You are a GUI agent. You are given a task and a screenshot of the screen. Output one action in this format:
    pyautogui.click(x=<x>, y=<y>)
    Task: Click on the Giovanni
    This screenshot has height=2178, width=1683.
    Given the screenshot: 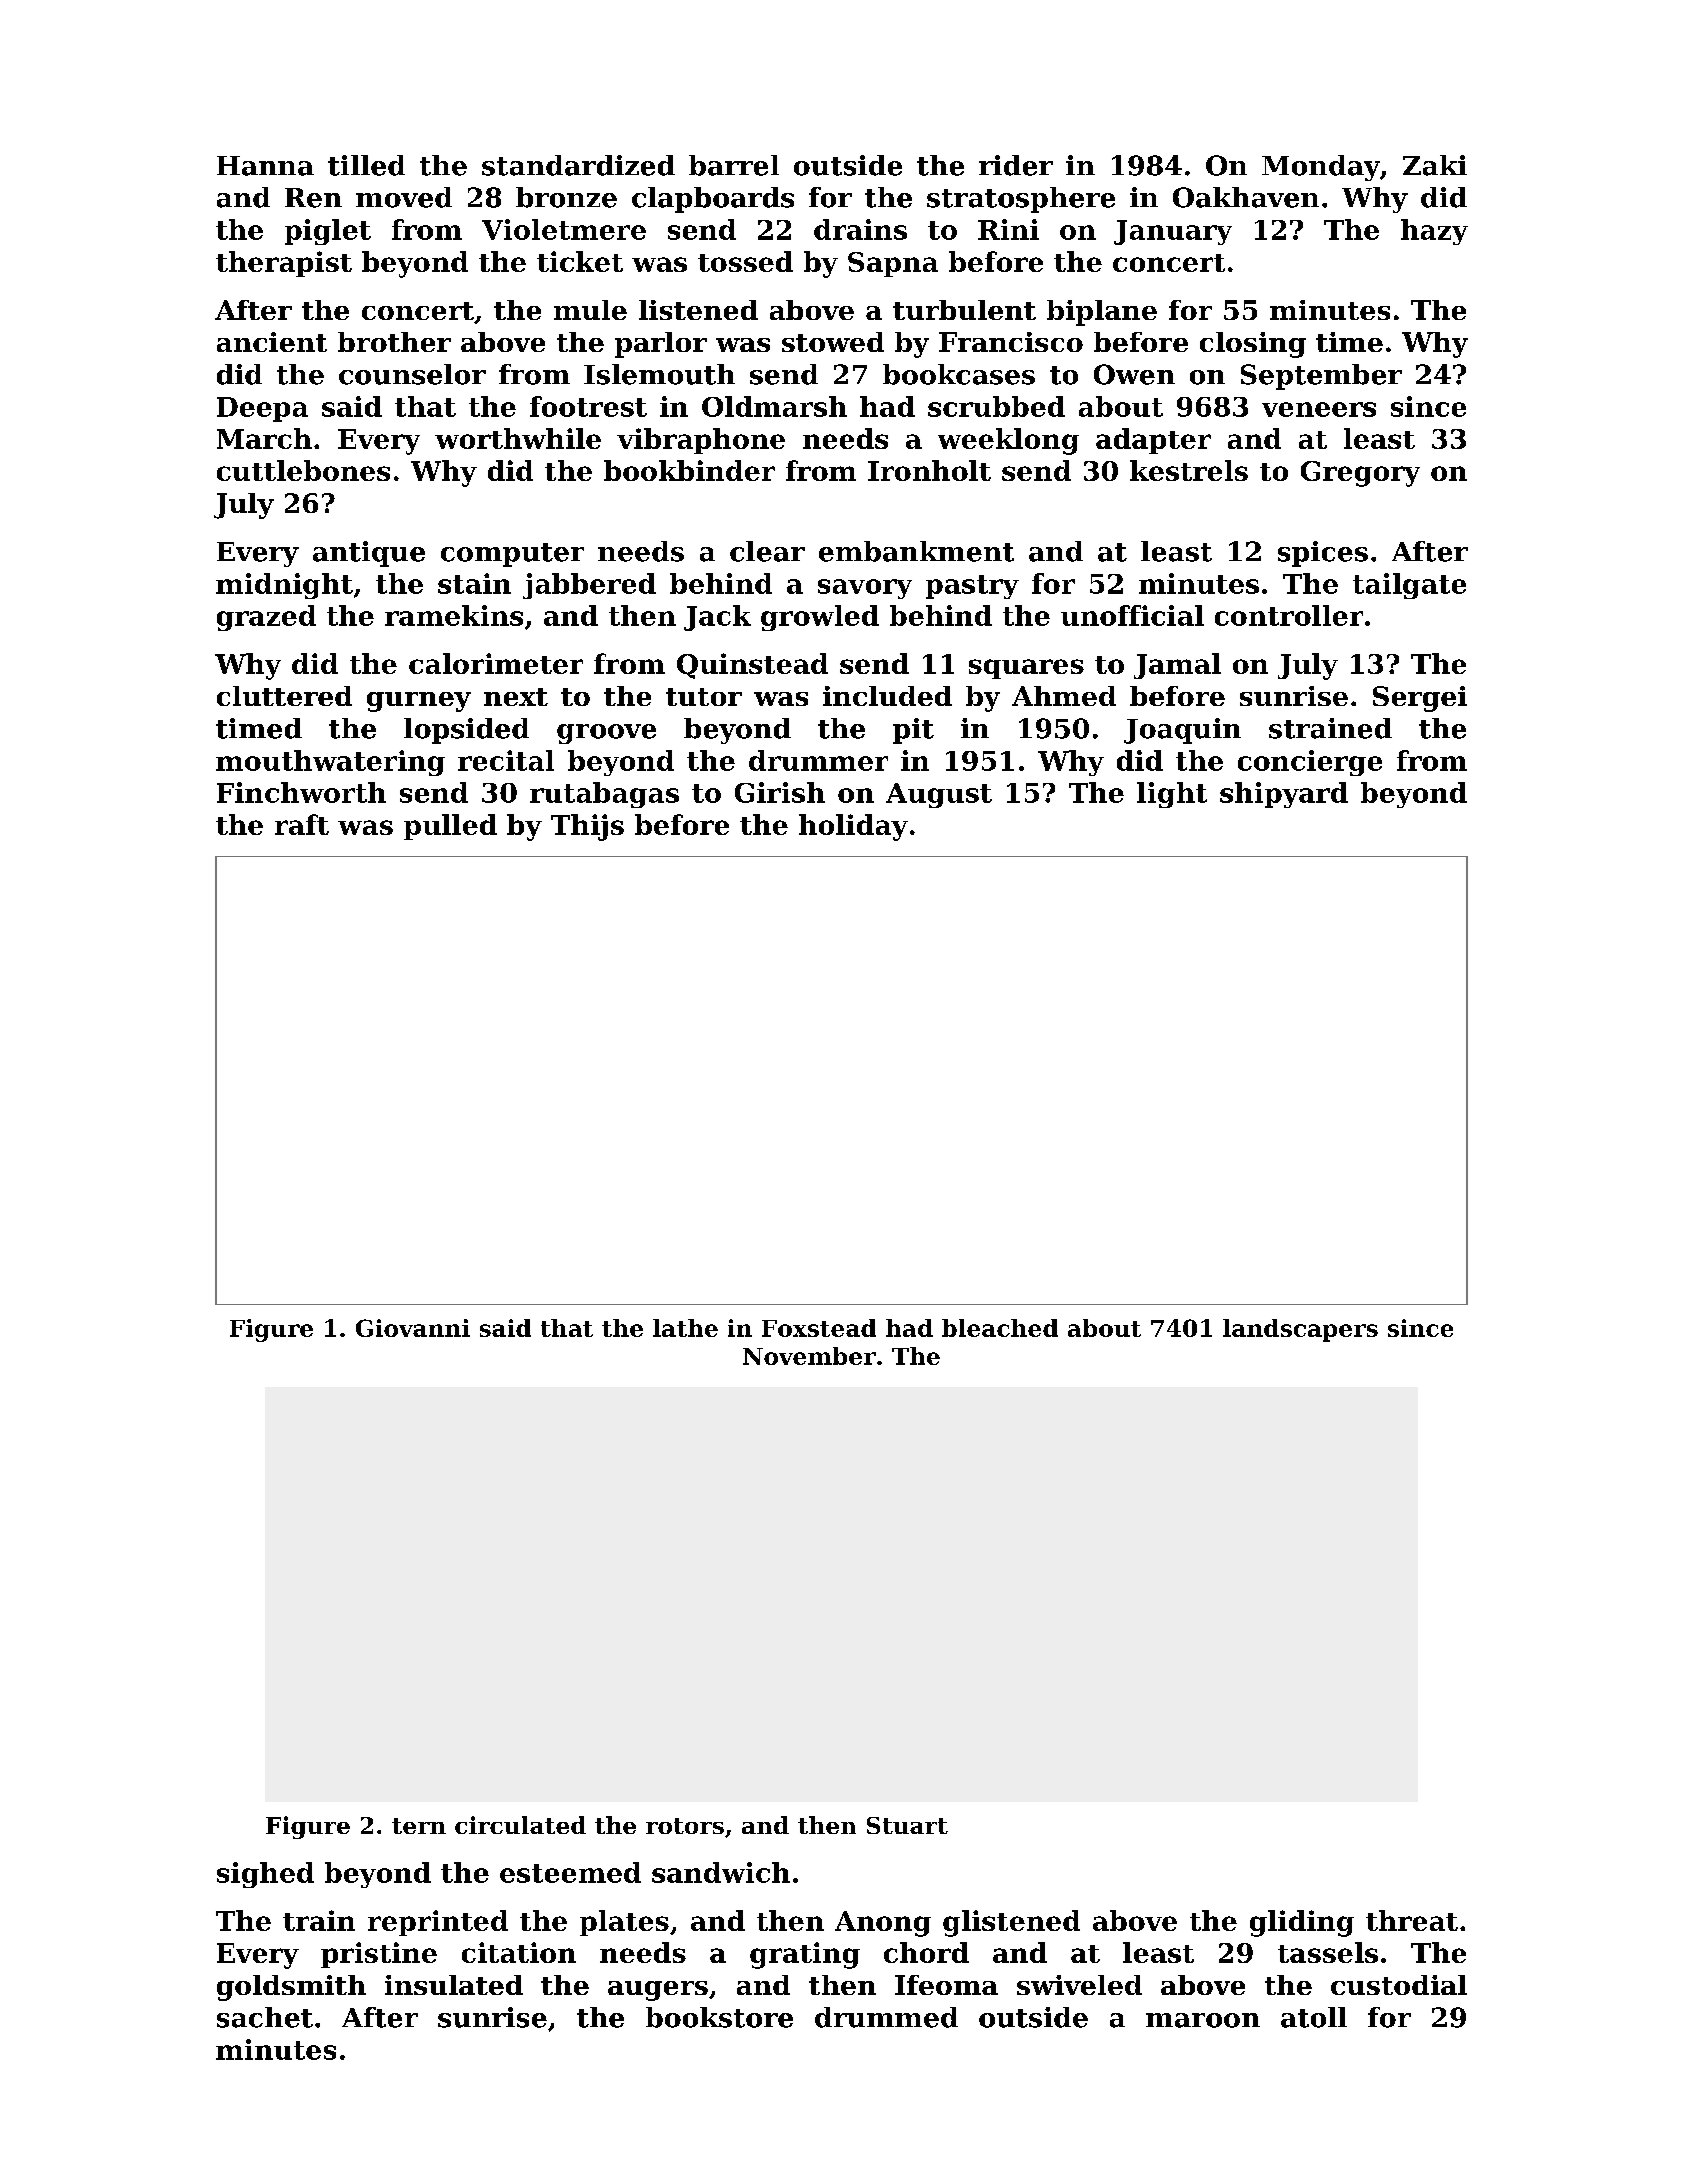 What is the action you would take?
    pyautogui.click(x=413, y=1328)
